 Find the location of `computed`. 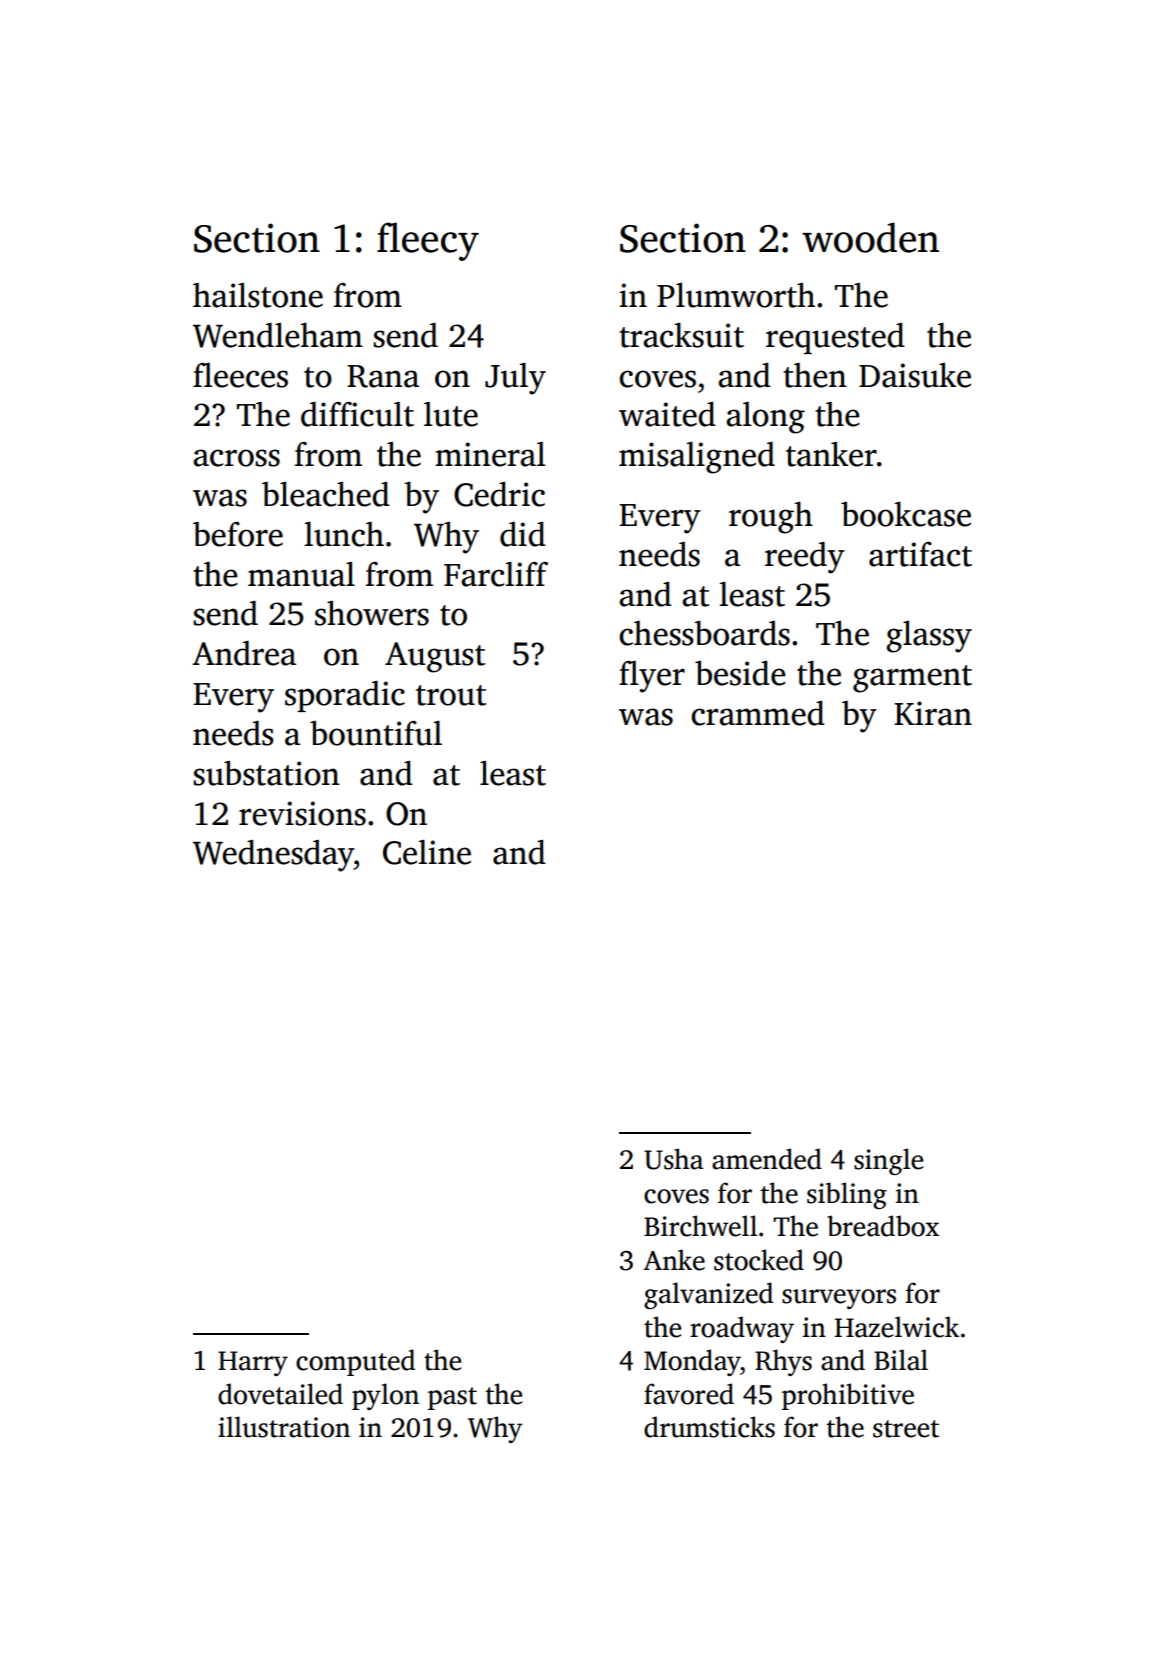

computed is located at coordinates (355, 1362).
